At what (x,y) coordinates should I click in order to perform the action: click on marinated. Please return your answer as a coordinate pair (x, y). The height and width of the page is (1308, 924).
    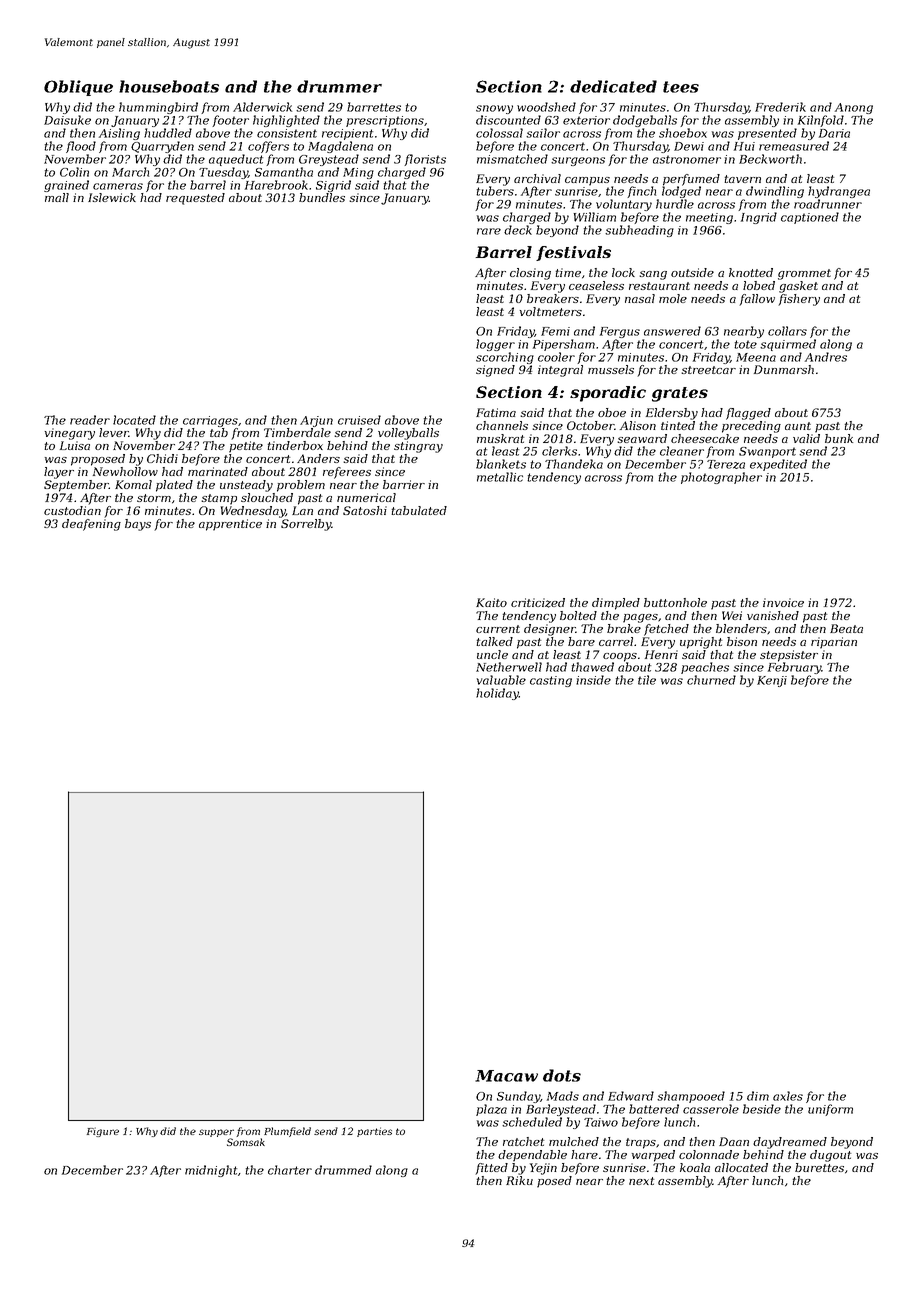
    Looking at the image, I should click on (218, 471).
